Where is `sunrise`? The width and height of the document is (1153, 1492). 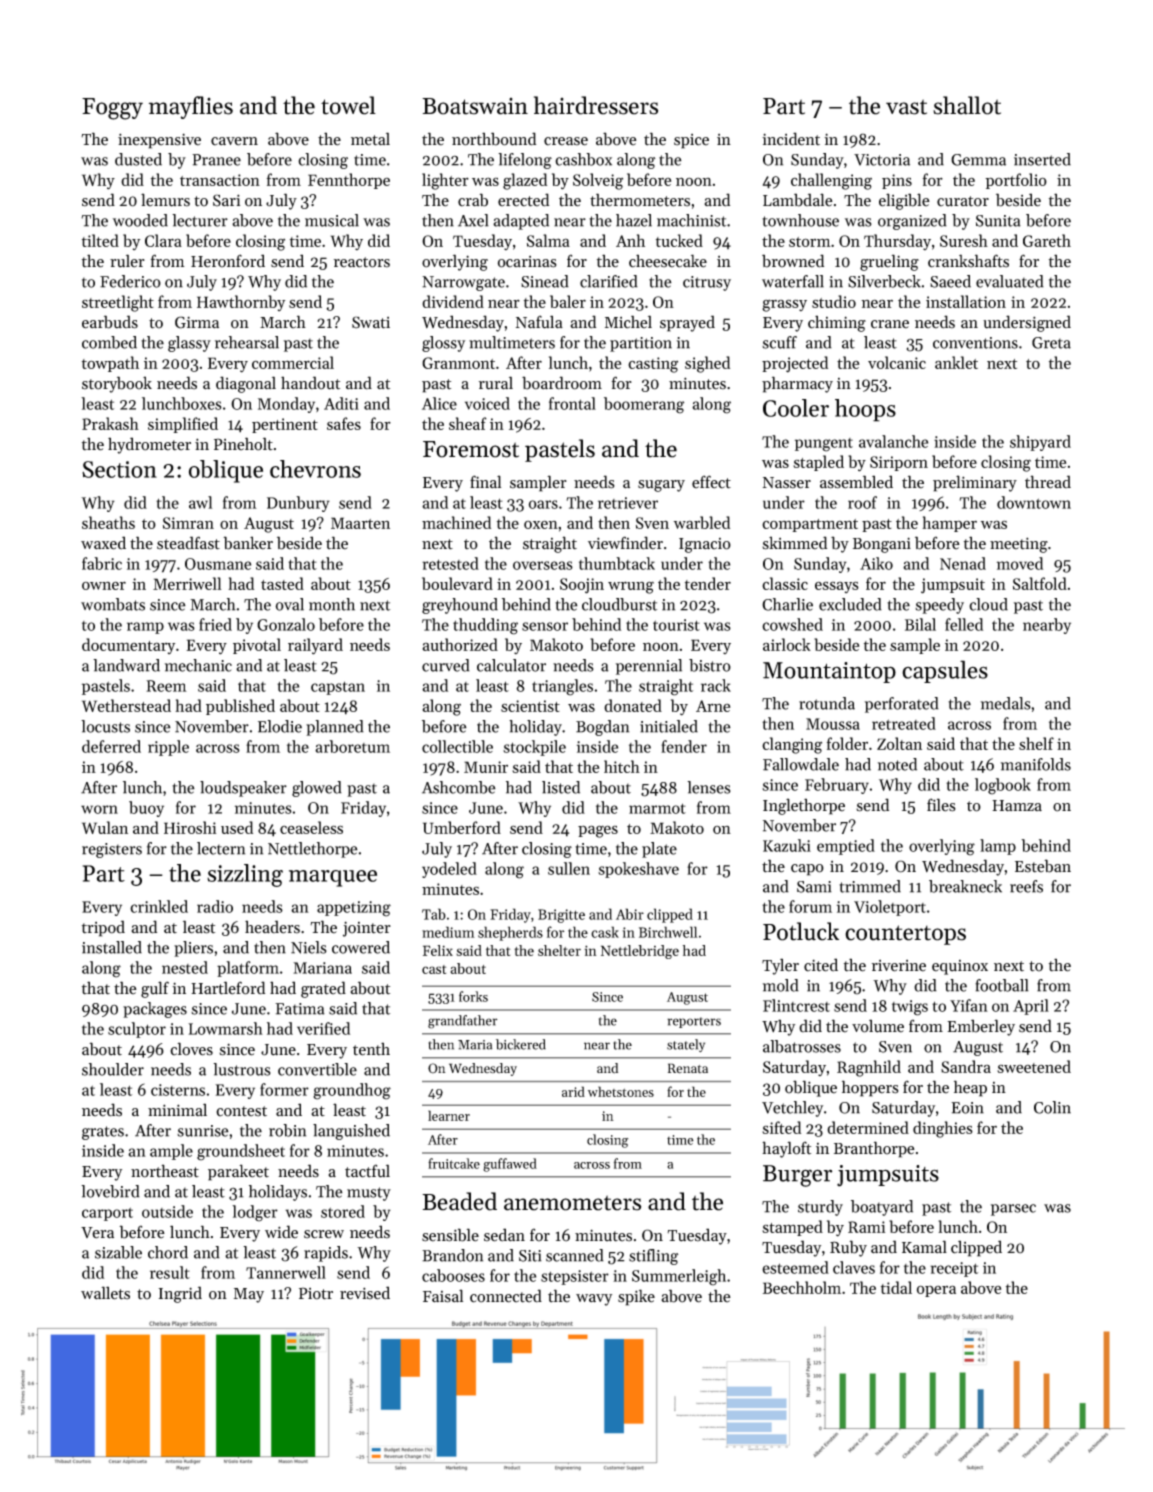 sunrise is located at coordinates (203, 1131).
